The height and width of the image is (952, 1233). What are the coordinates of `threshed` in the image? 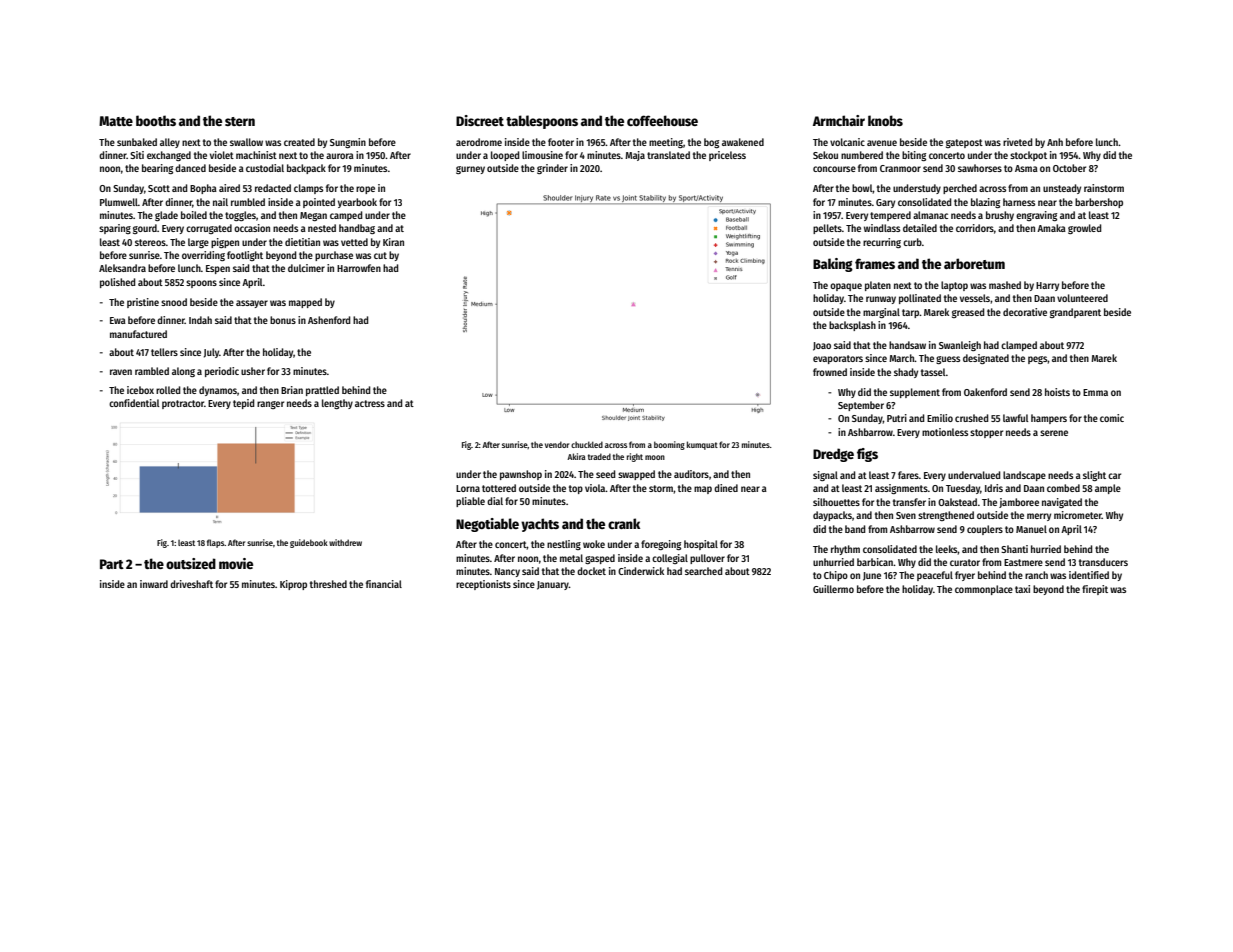 It's located at (328, 584).
